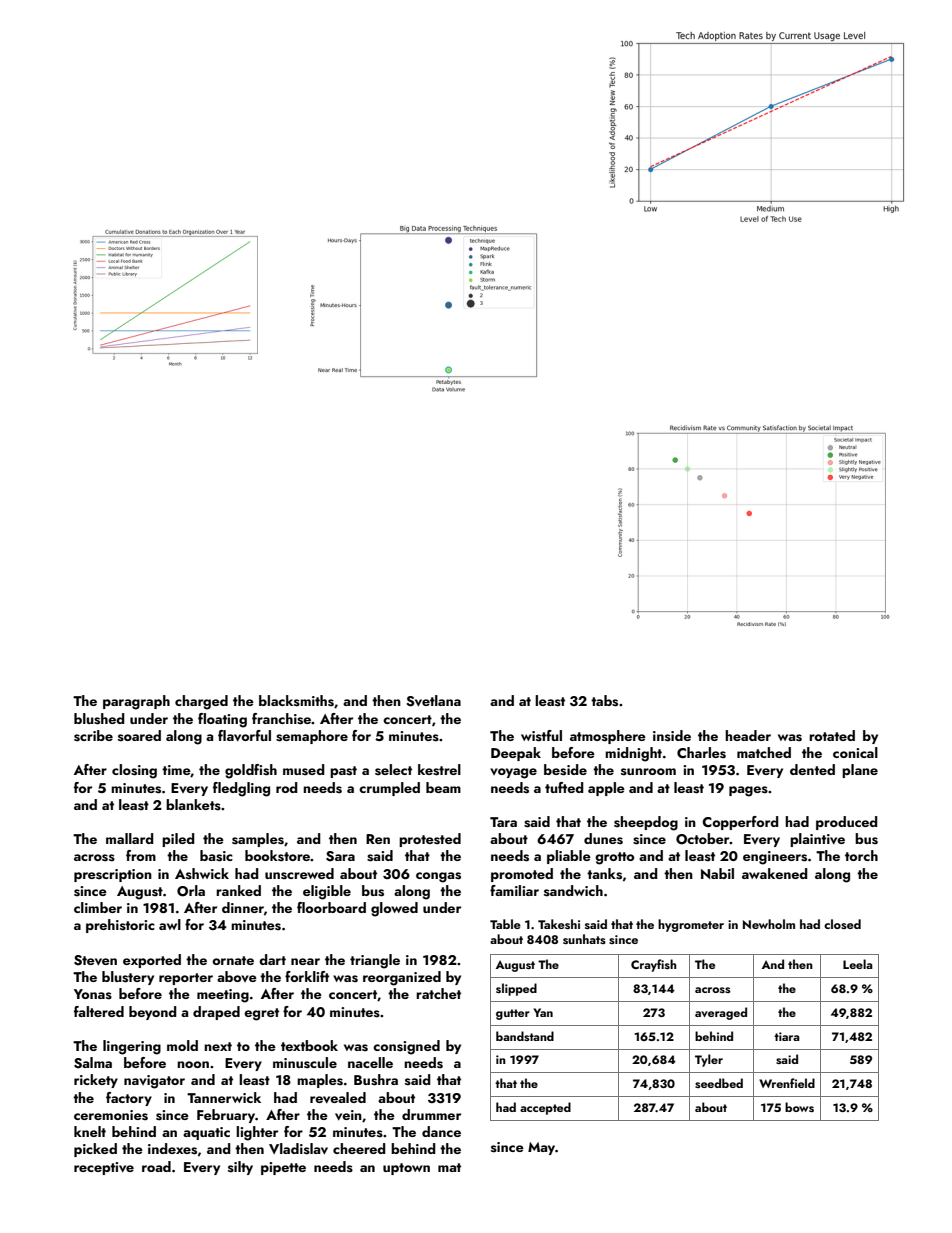 This image has width=952, height=1233. I want to click on Svetlana, so click(433, 701).
